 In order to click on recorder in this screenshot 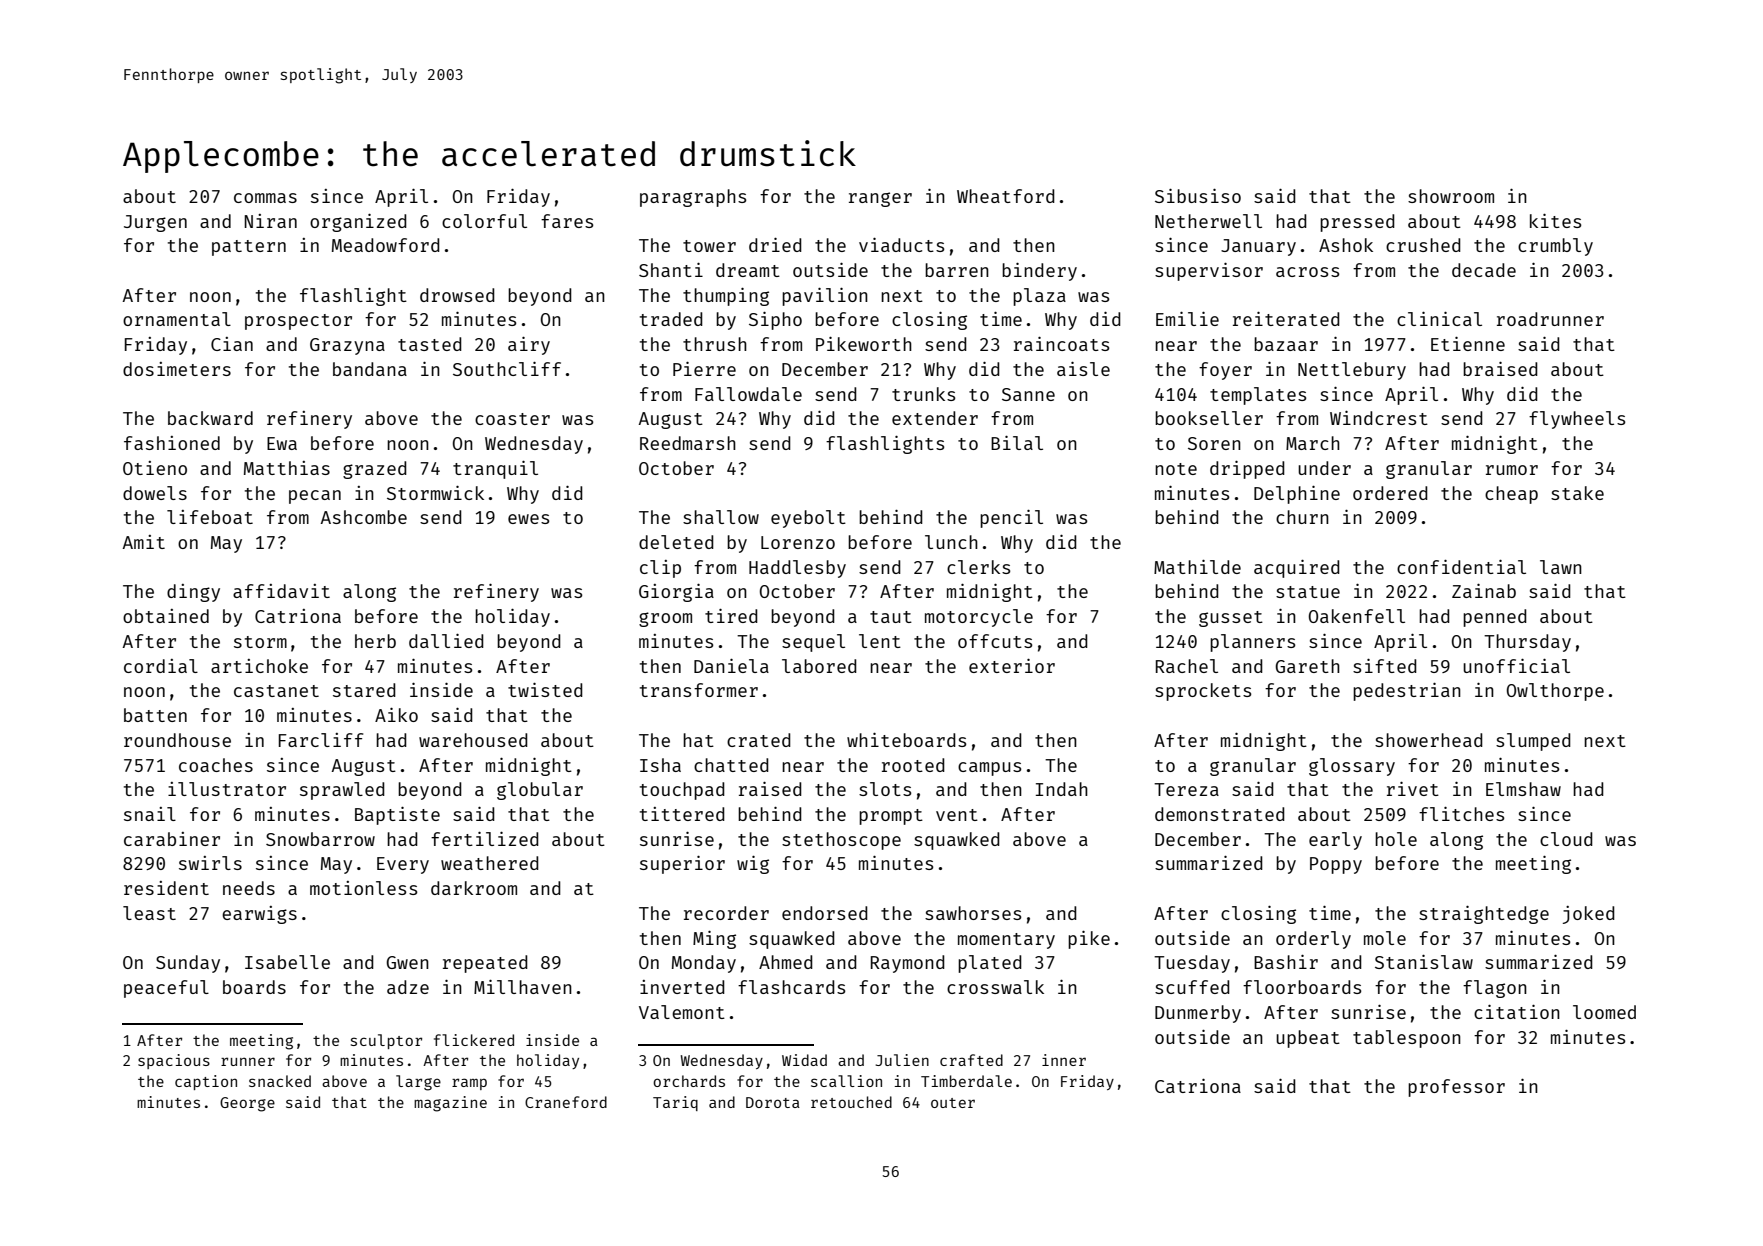, I will do `click(726, 913)`.
